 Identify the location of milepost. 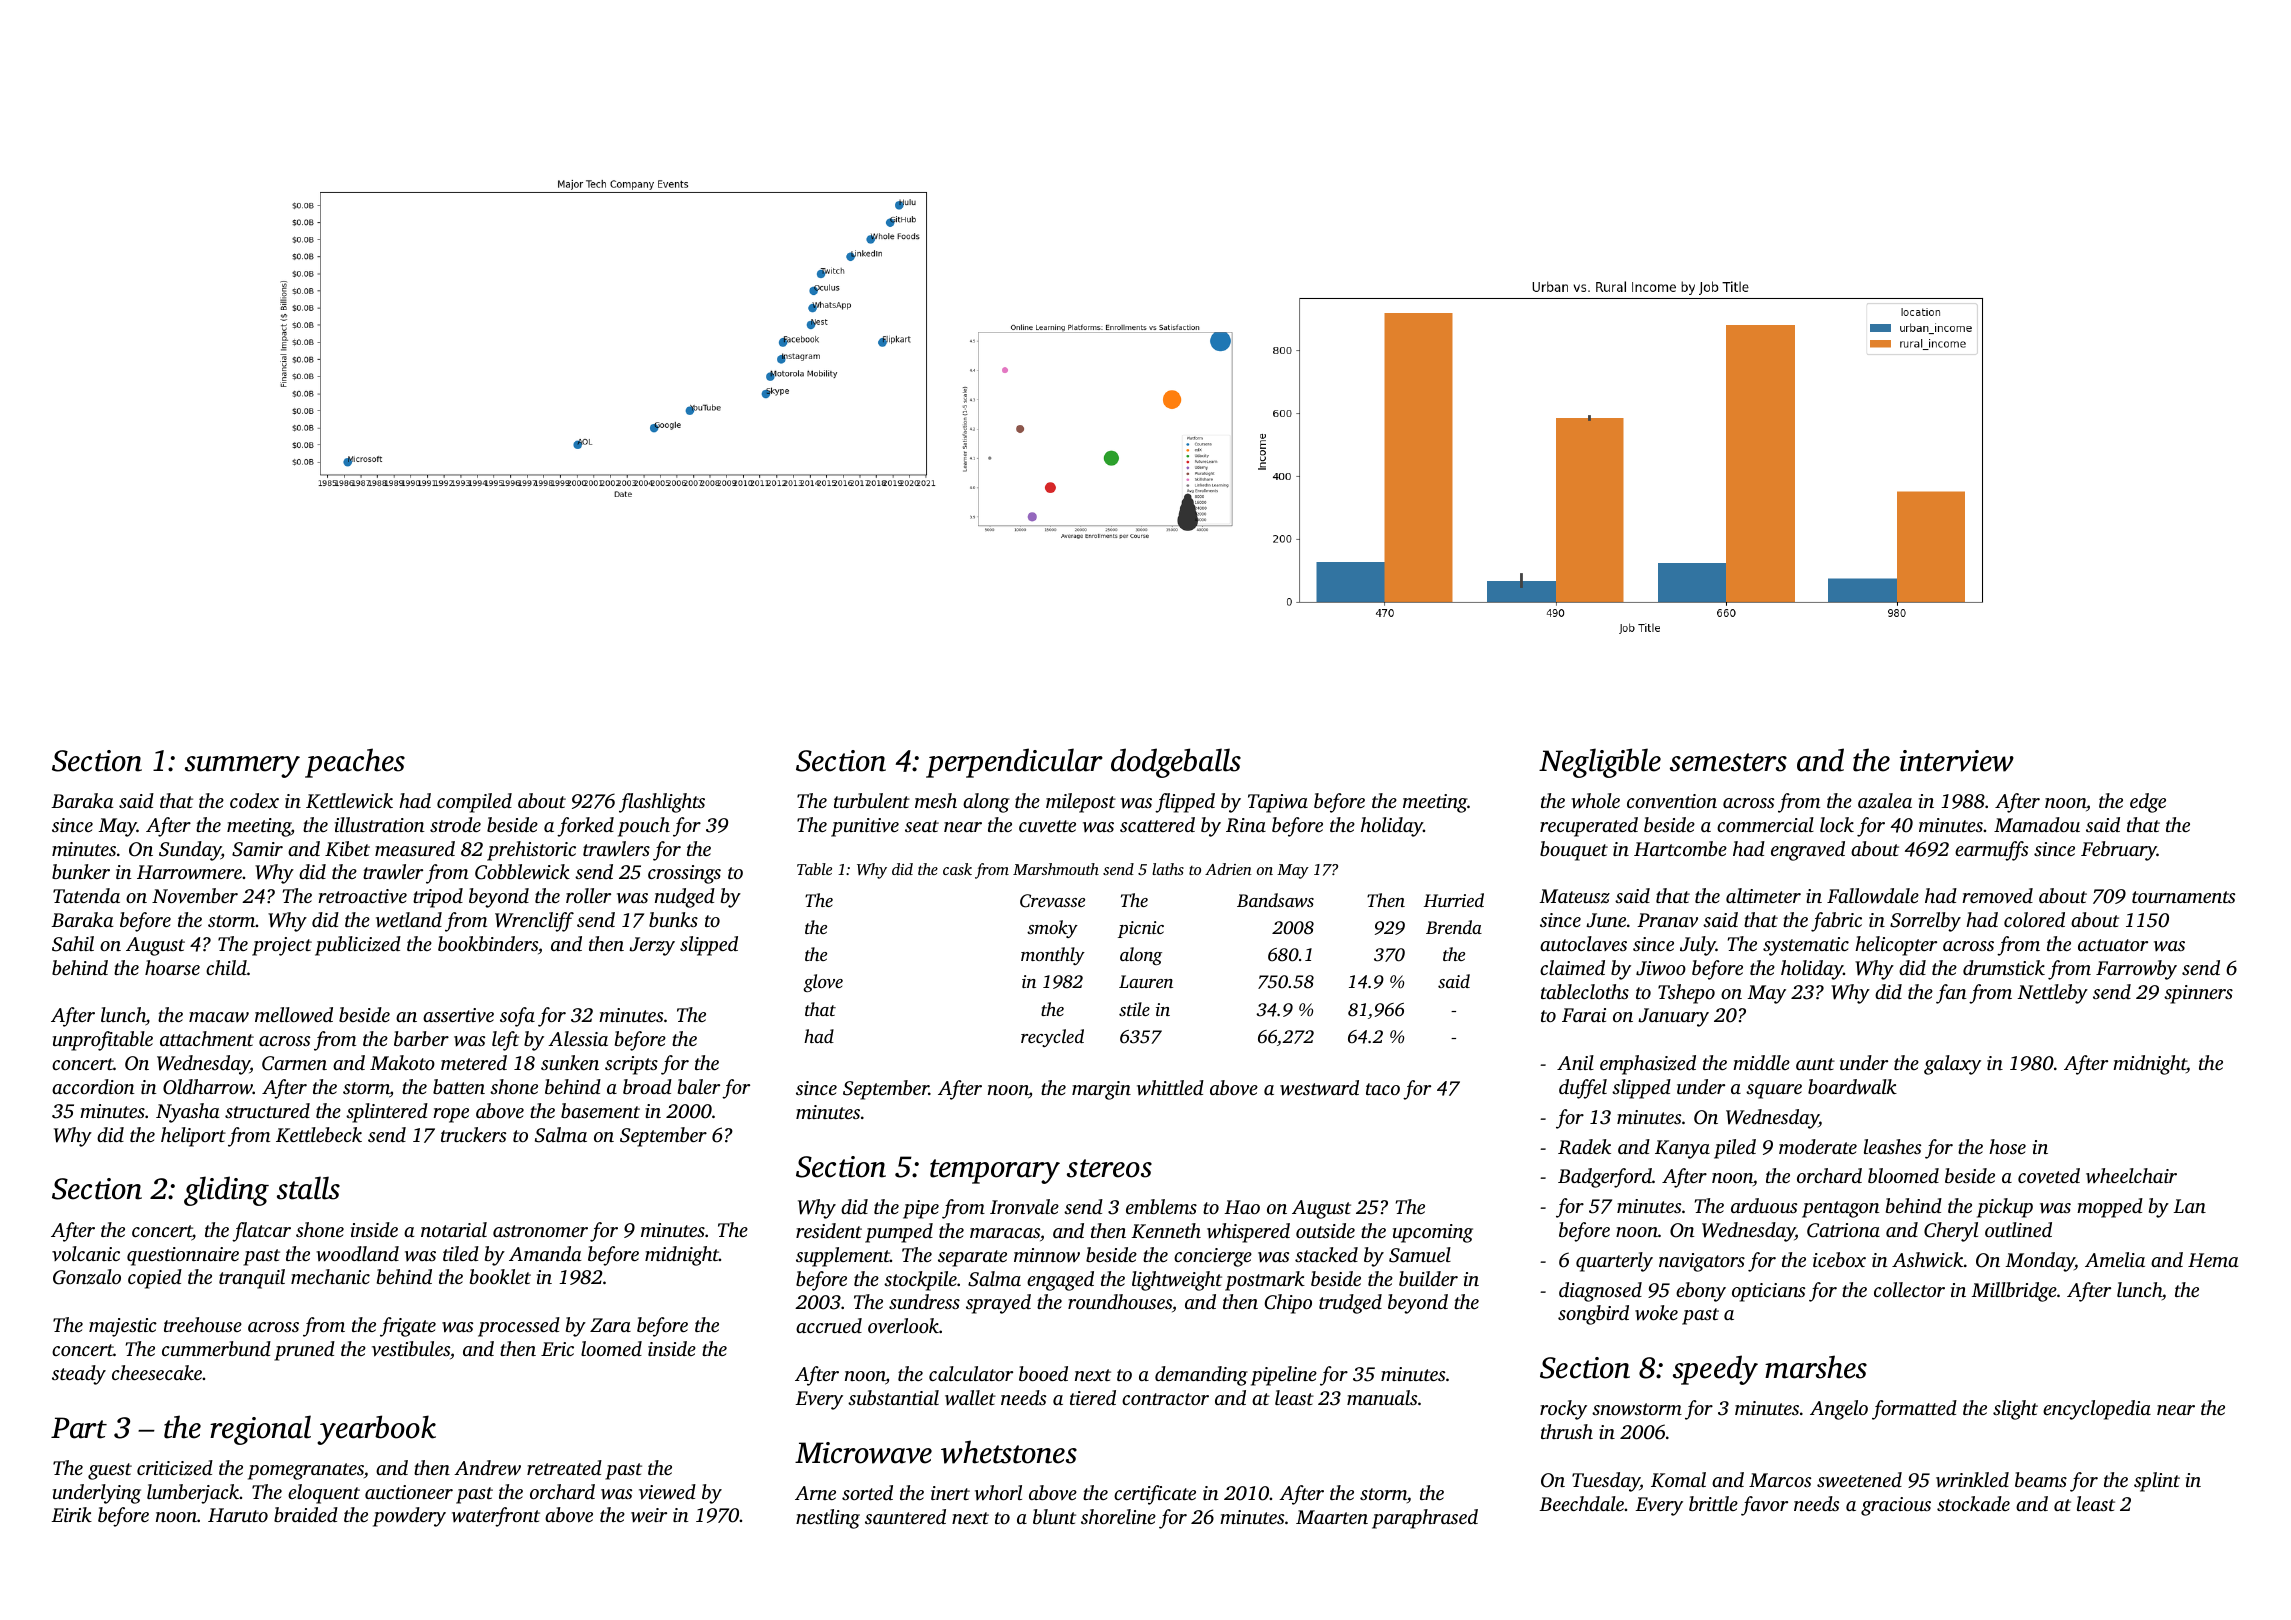
(1081, 803).
